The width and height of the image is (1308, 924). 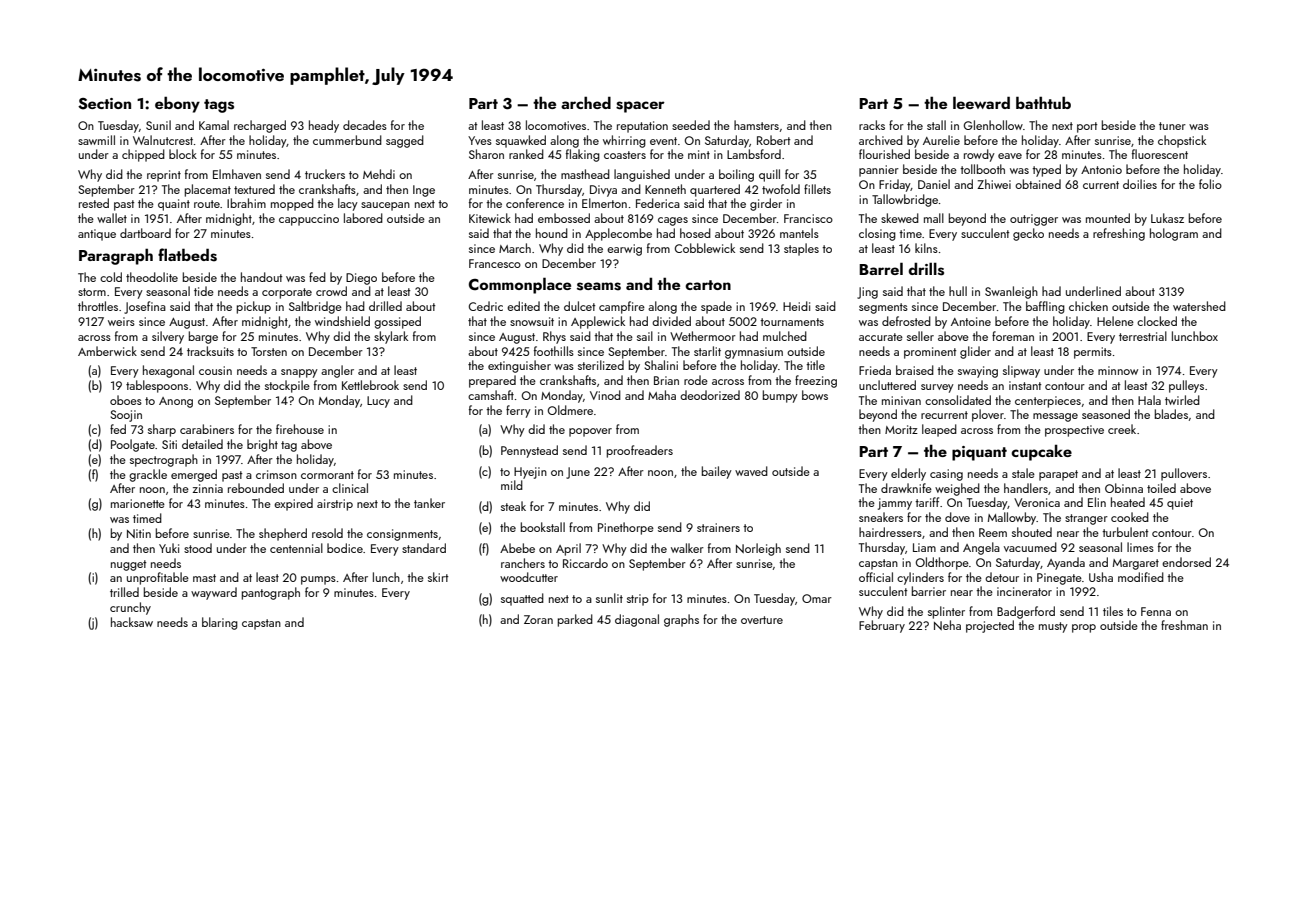 What do you see at coordinates (1043, 102) in the image?
I see `bathtub` at bounding box center [1043, 102].
